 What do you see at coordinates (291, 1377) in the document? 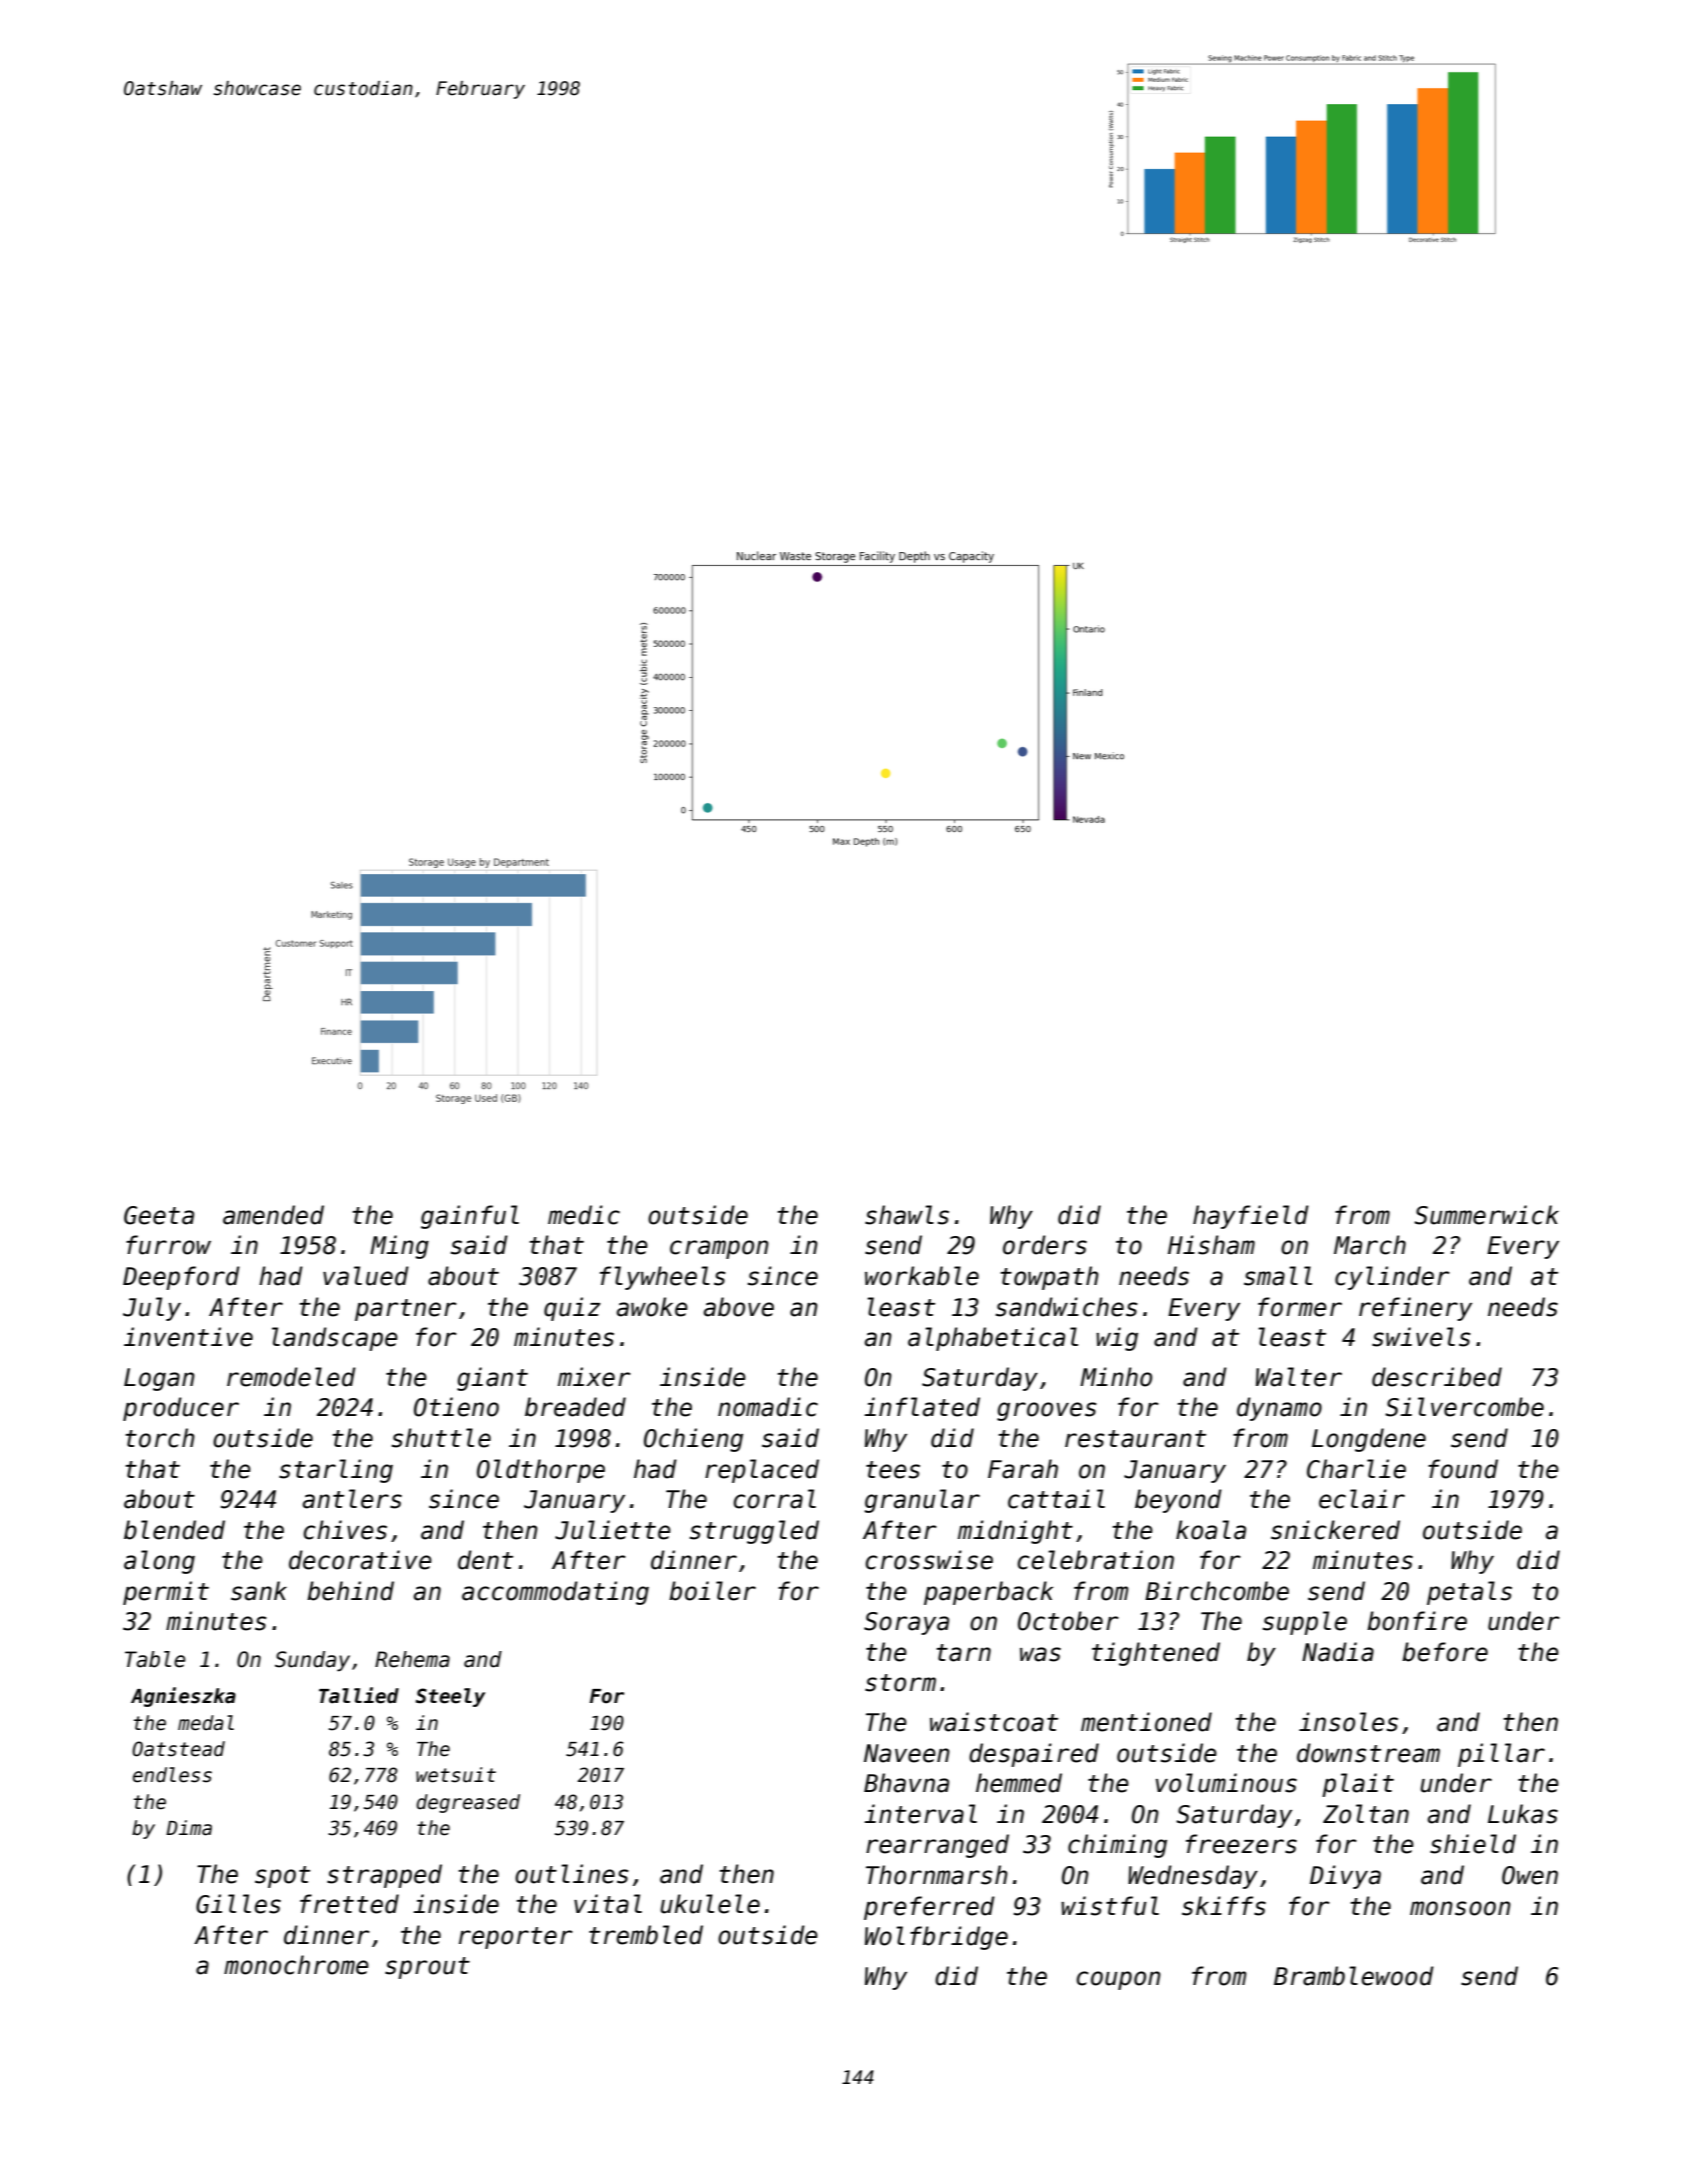
I see `remodeled` at bounding box center [291, 1377].
